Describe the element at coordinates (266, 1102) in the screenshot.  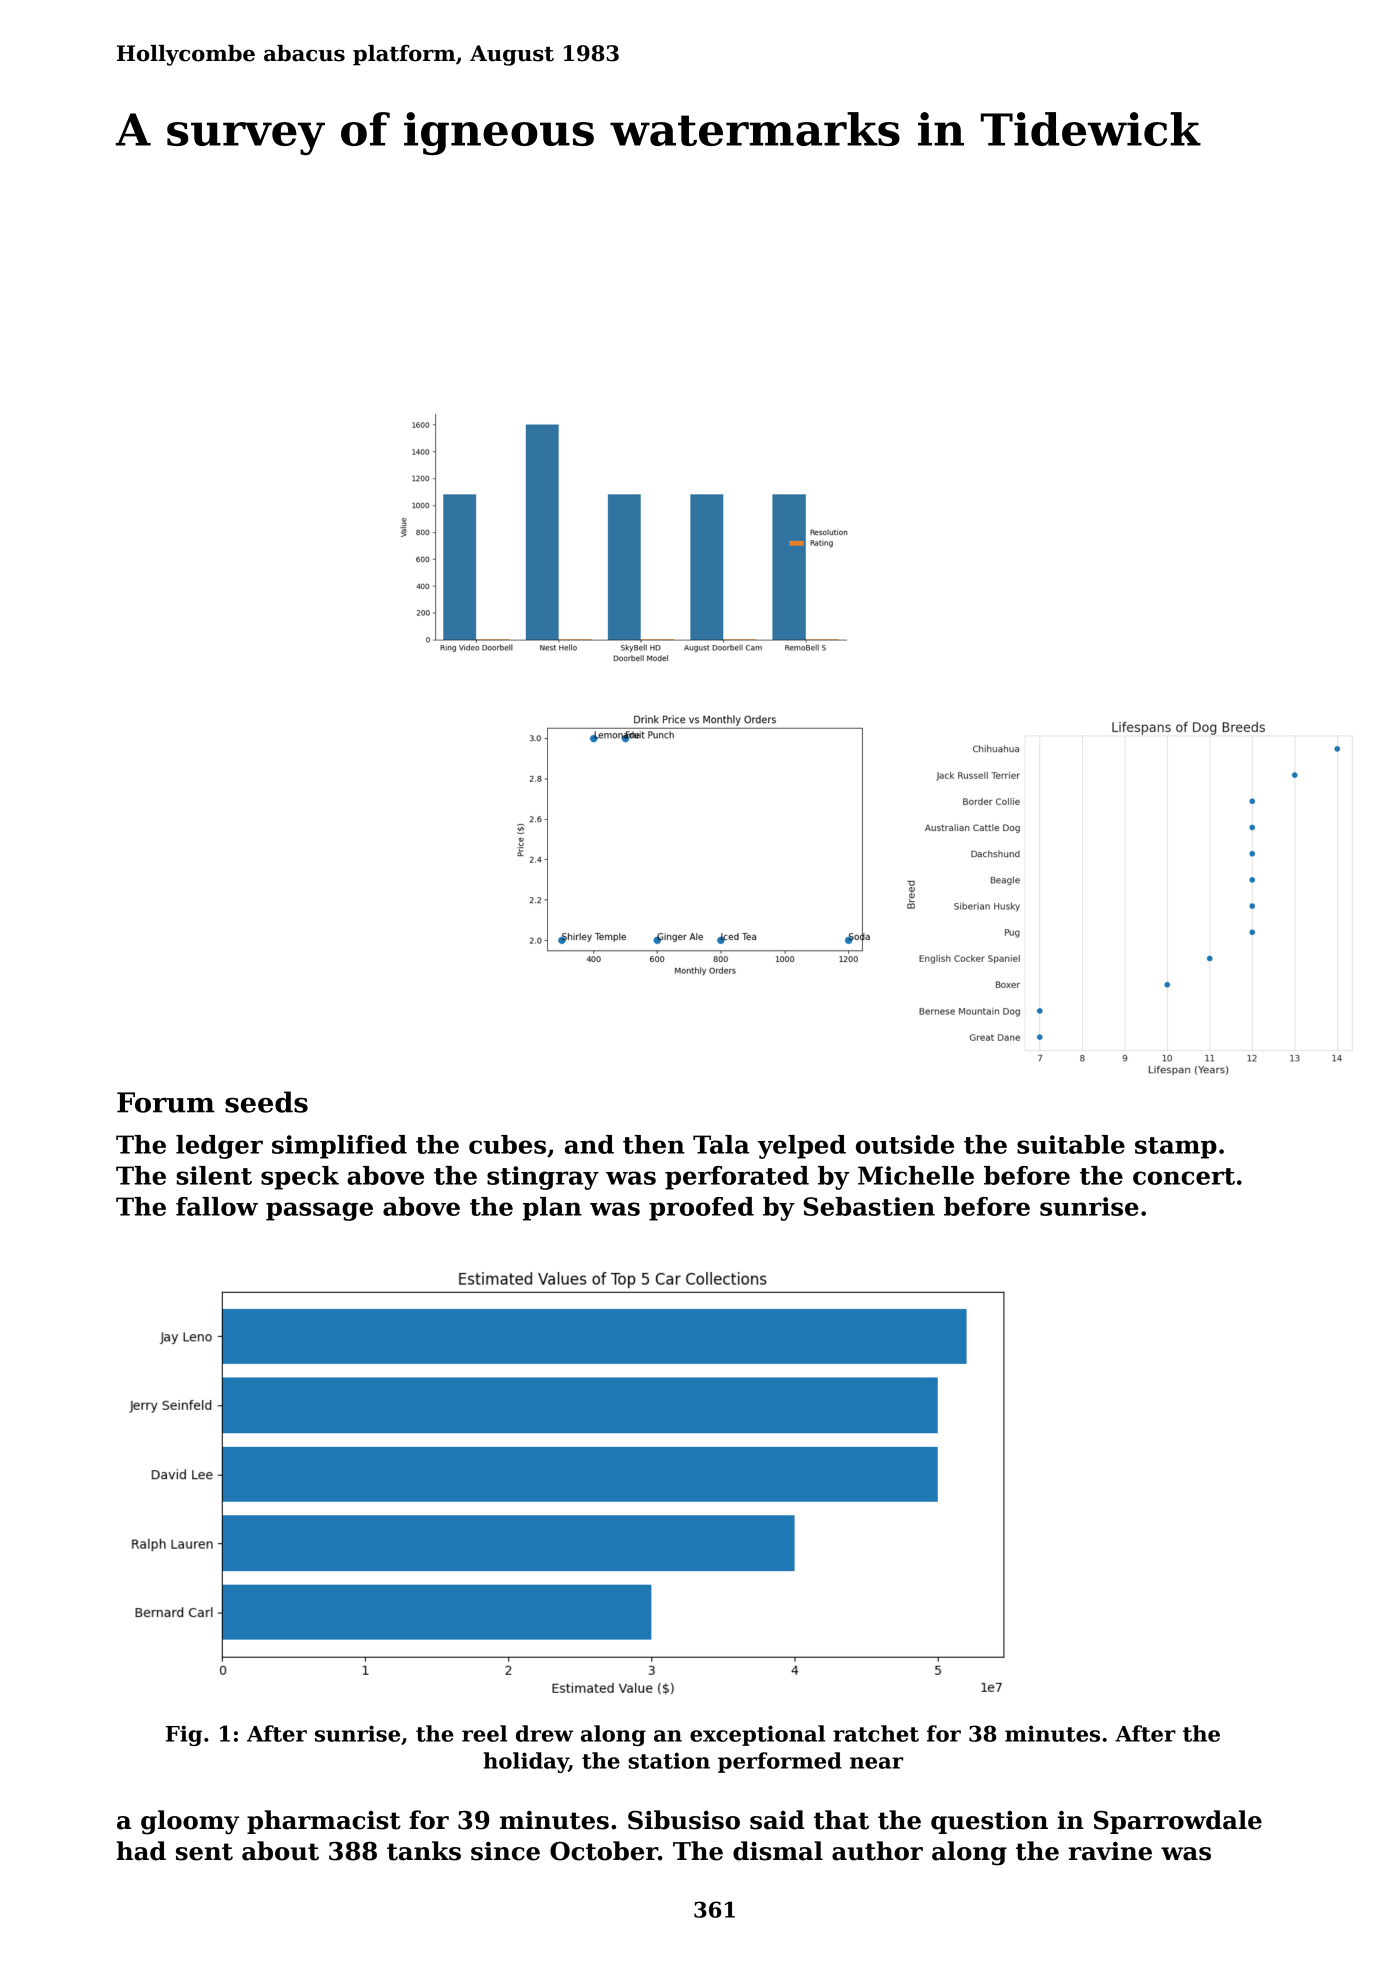
I see `seeds` at that location.
